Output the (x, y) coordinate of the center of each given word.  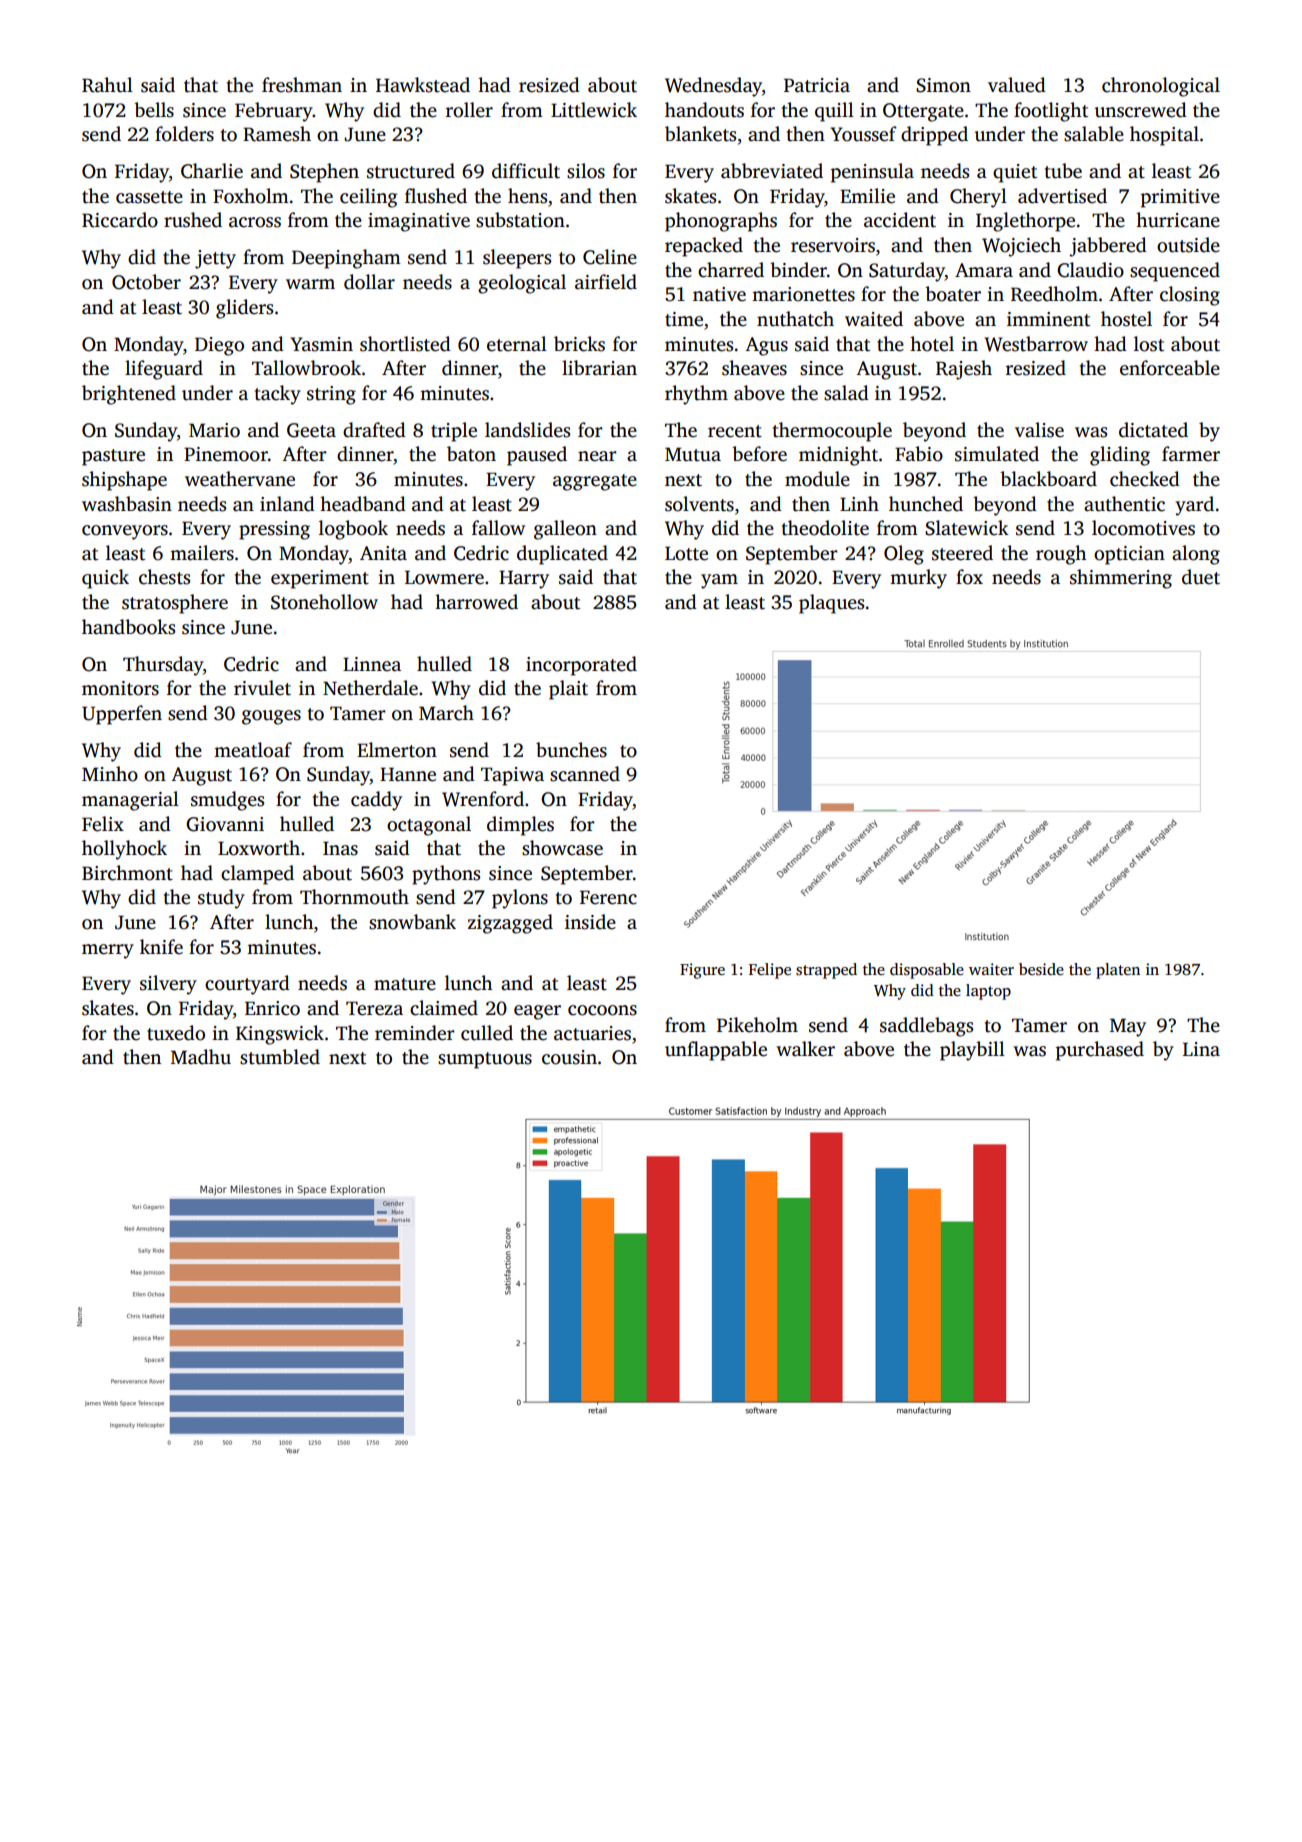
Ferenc (608, 897)
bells (154, 110)
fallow (498, 528)
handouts (704, 110)
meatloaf (253, 750)
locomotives (1143, 528)
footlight (1051, 112)
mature (405, 984)
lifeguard (164, 370)
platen (1118, 971)
